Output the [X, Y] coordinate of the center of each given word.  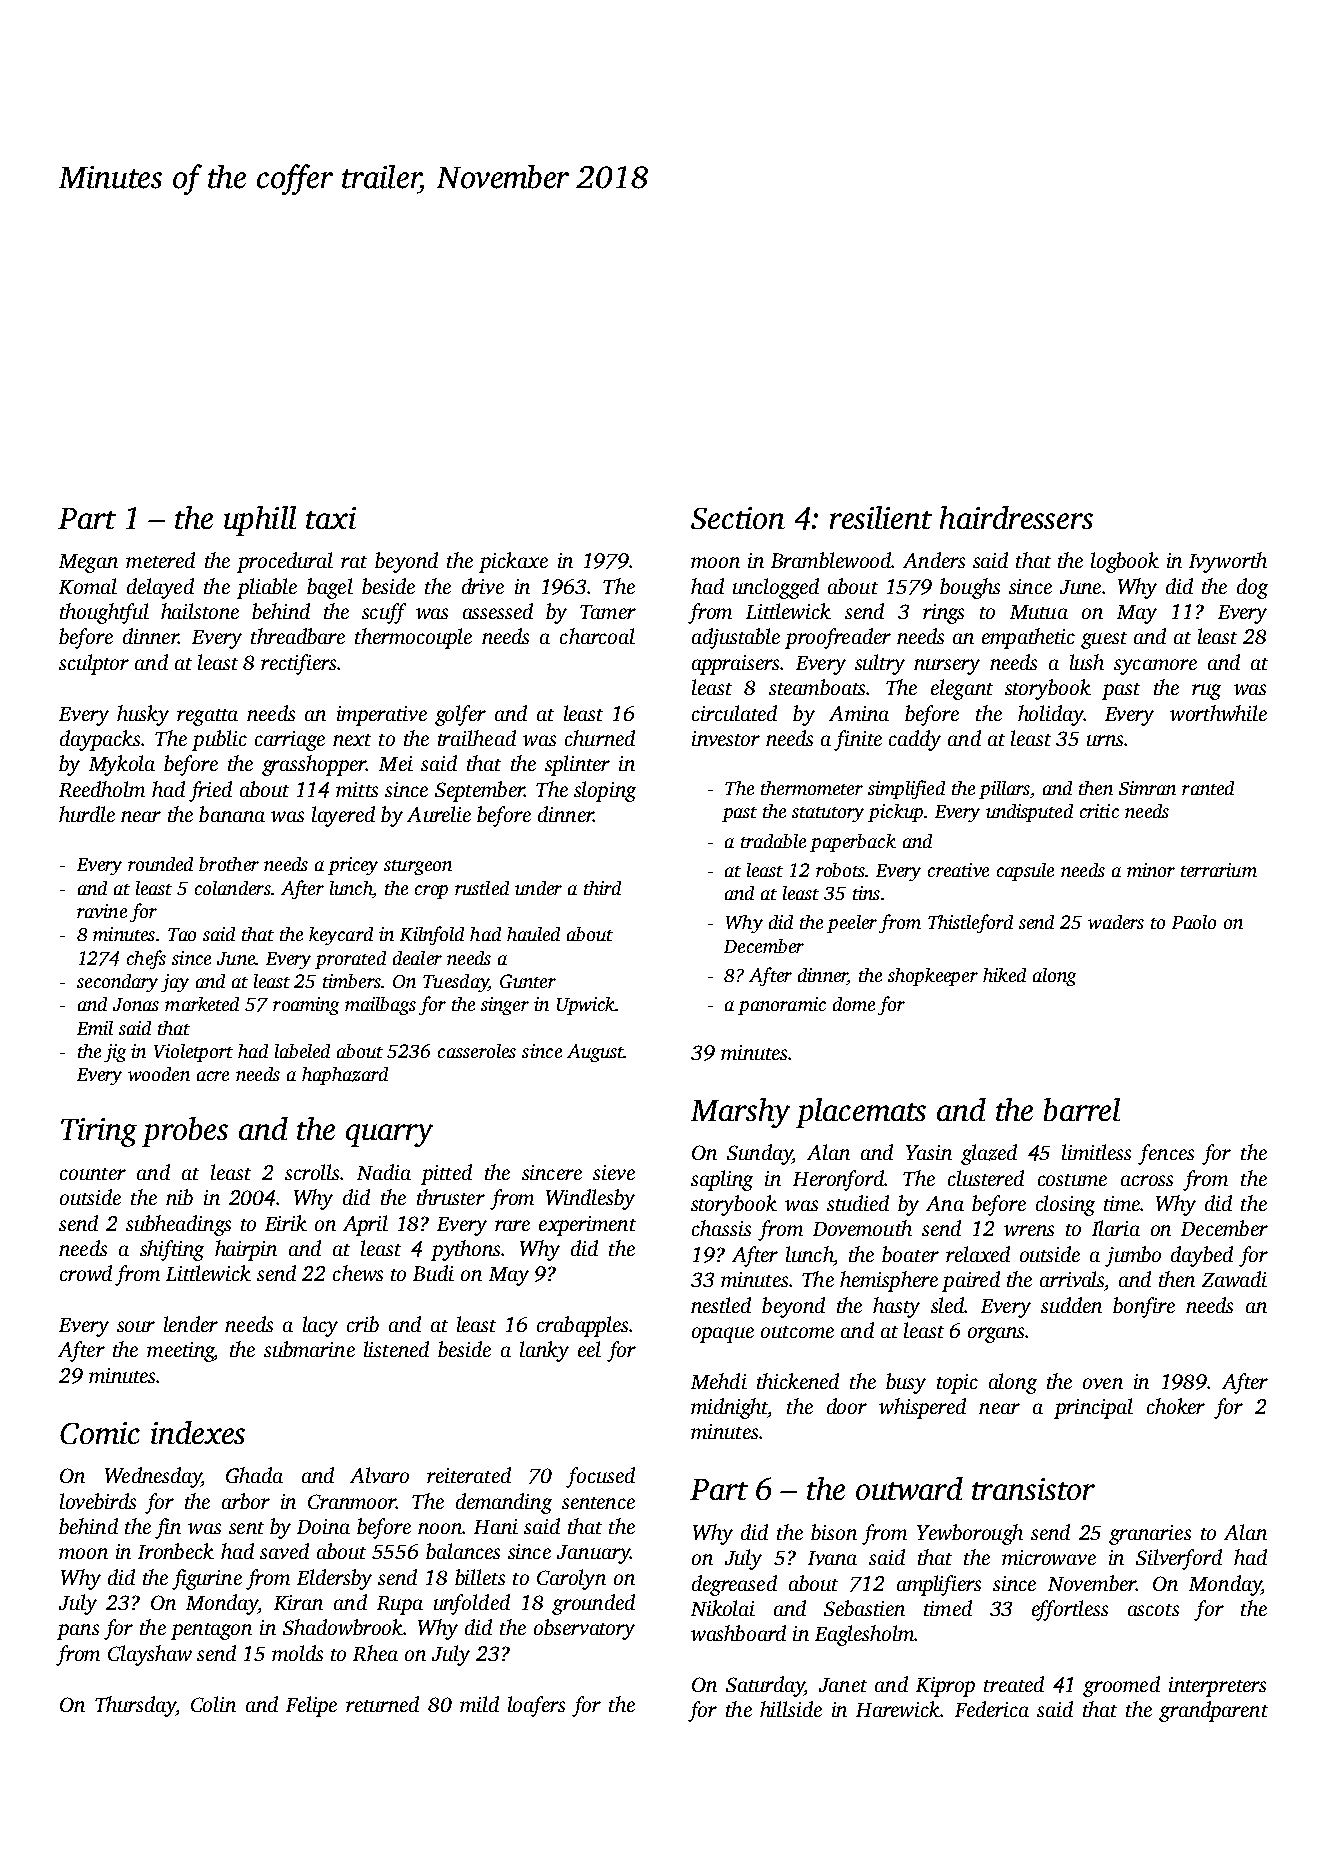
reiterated [469, 1475]
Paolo [1194, 922]
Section [738, 518]
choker [1176, 1406]
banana [232, 814]
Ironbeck [176, 1551]
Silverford [1179, 1559]
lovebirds [98, 1501]
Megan [88, 563]
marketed [202, 1004]
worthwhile [1218, 713]
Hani [496, 1526]
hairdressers [1016, 517]
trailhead [477, 738]
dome [854, 1004]
